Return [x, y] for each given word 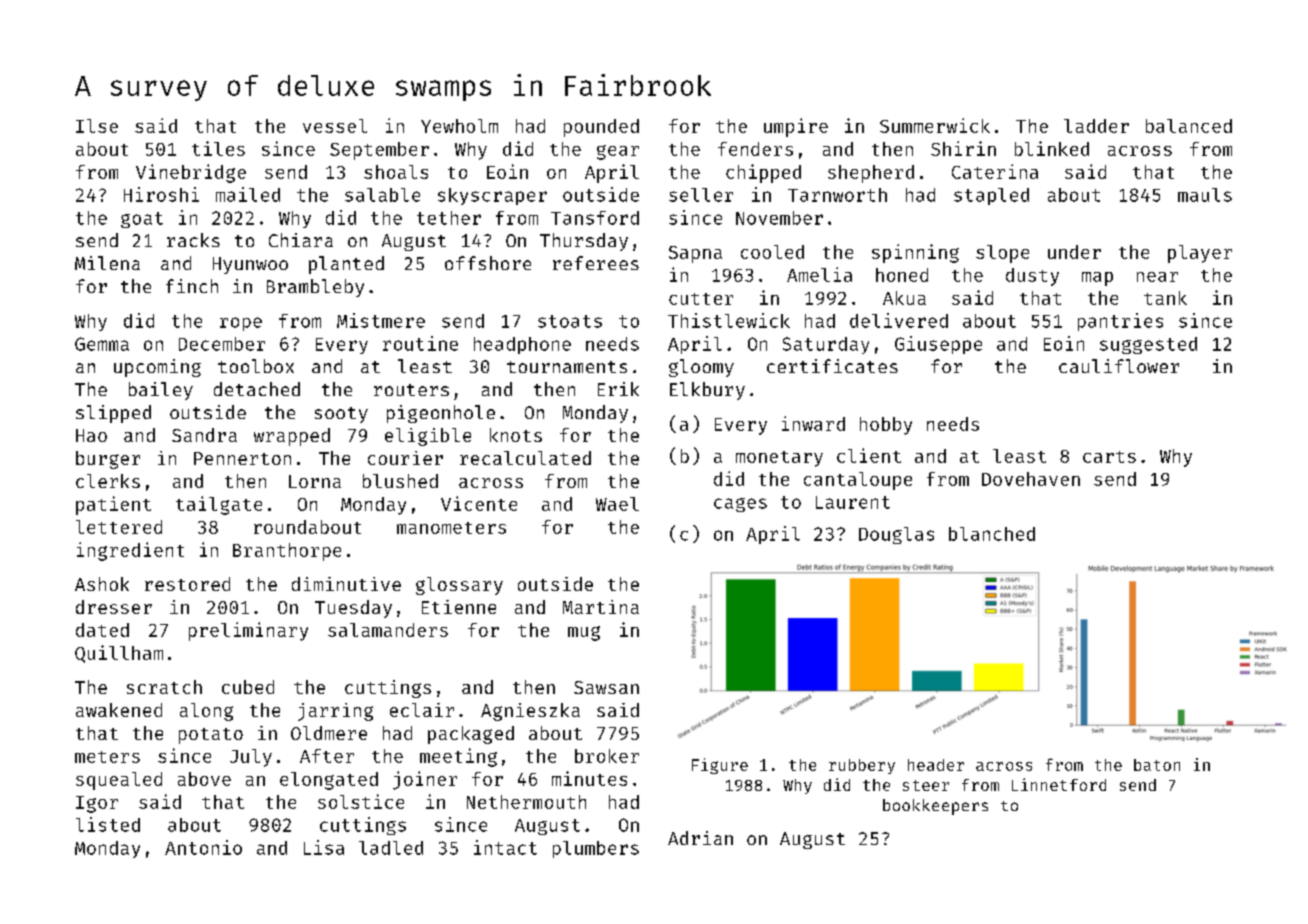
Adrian [700, 838]
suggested [1148, 345]
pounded [601, 128]
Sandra [204, 435]
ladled [391, 848]
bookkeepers [935, 807]
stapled [991, 196]
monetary [779, 459]
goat [142, 220]
